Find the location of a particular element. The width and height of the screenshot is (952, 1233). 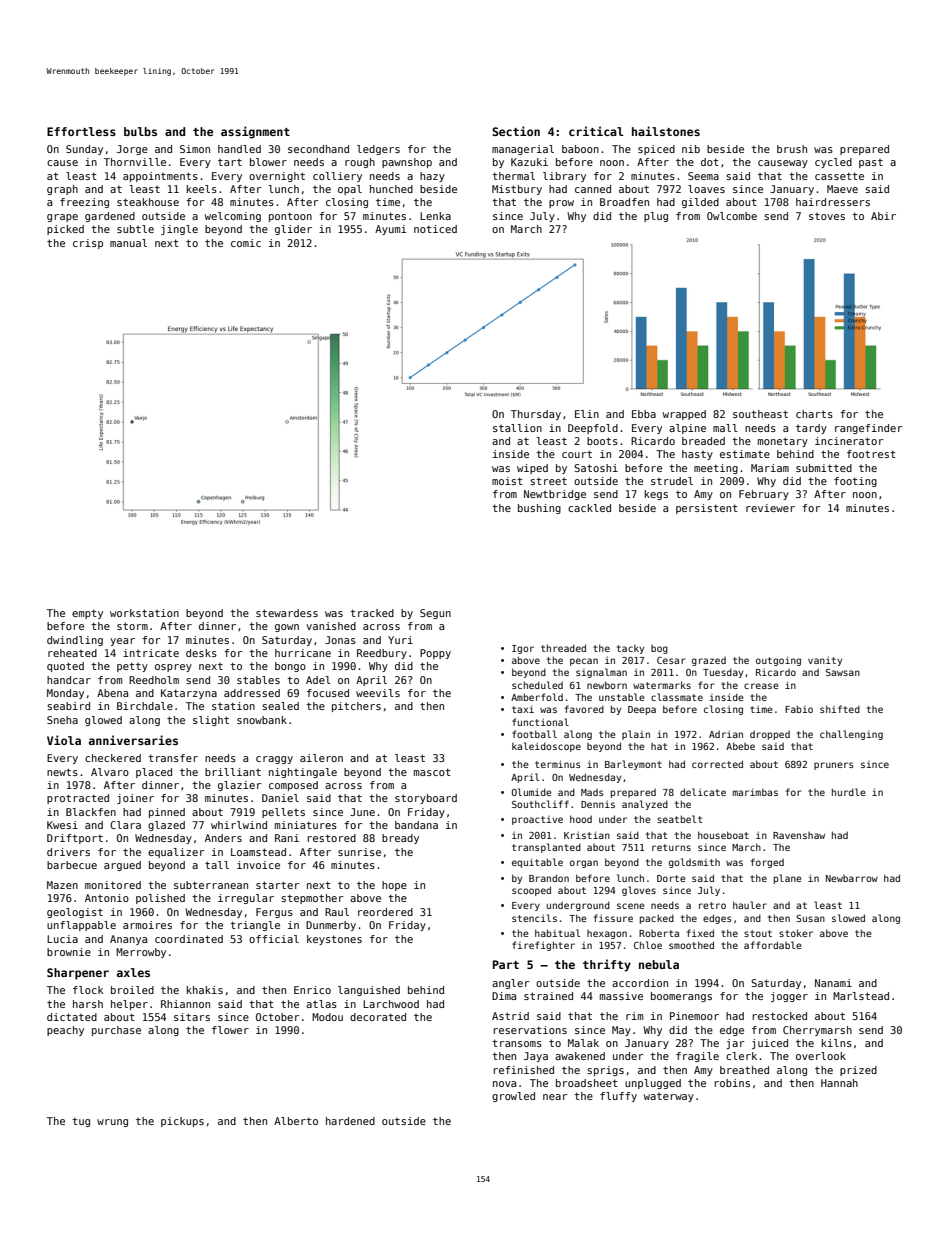

tug is located at coordinates (81, 1122).
